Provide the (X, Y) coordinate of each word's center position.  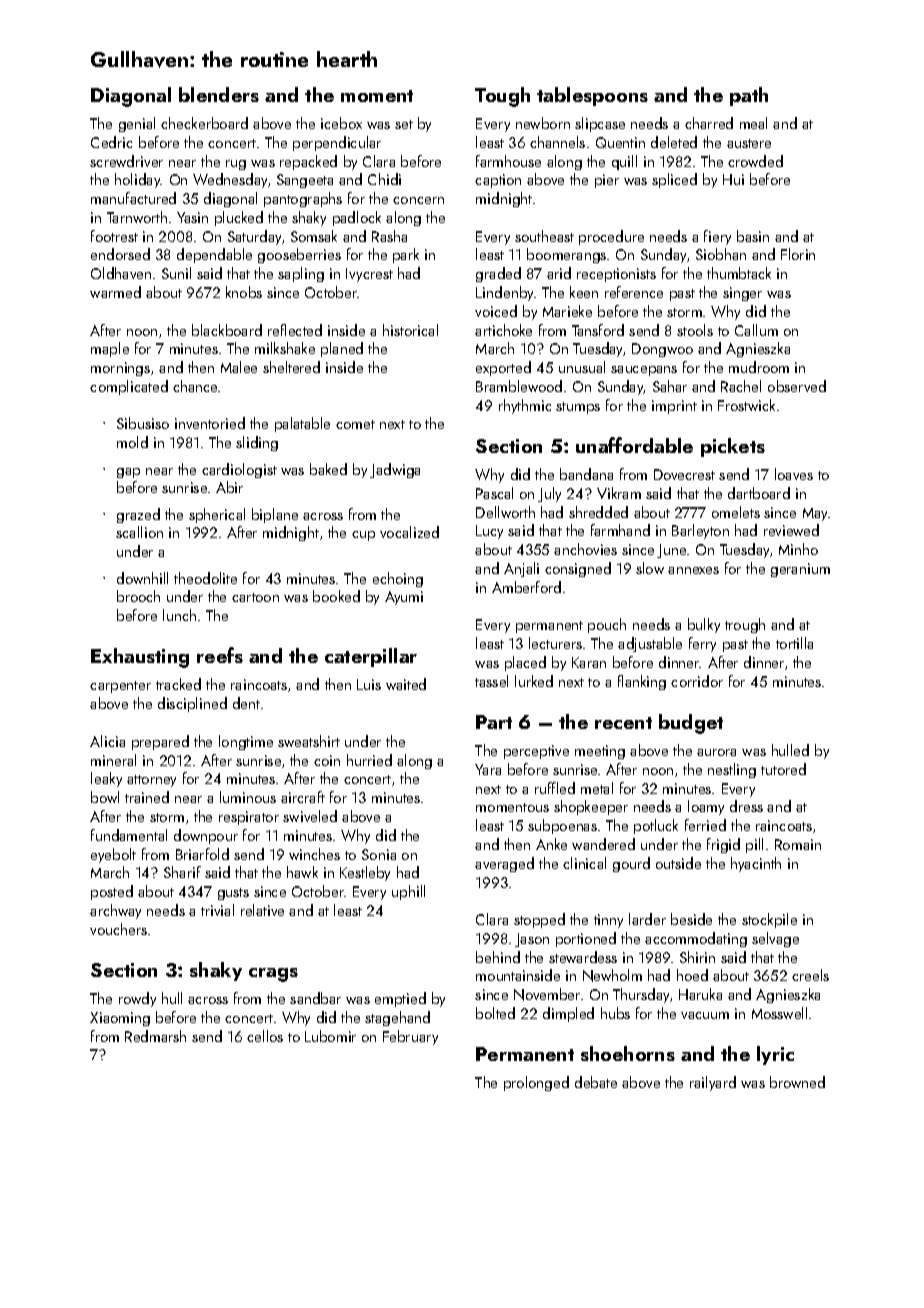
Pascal (494, 493)
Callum (756, 330)
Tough (502, 97)
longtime (246, 742)
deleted (674, 142)
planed (342, 349)
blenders (219, 94)
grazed (138, 515)
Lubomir (330, 1036)
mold (132, 442)
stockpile (769, 920)
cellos (265, 1036)
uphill (408, 892)
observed (797, 386)
